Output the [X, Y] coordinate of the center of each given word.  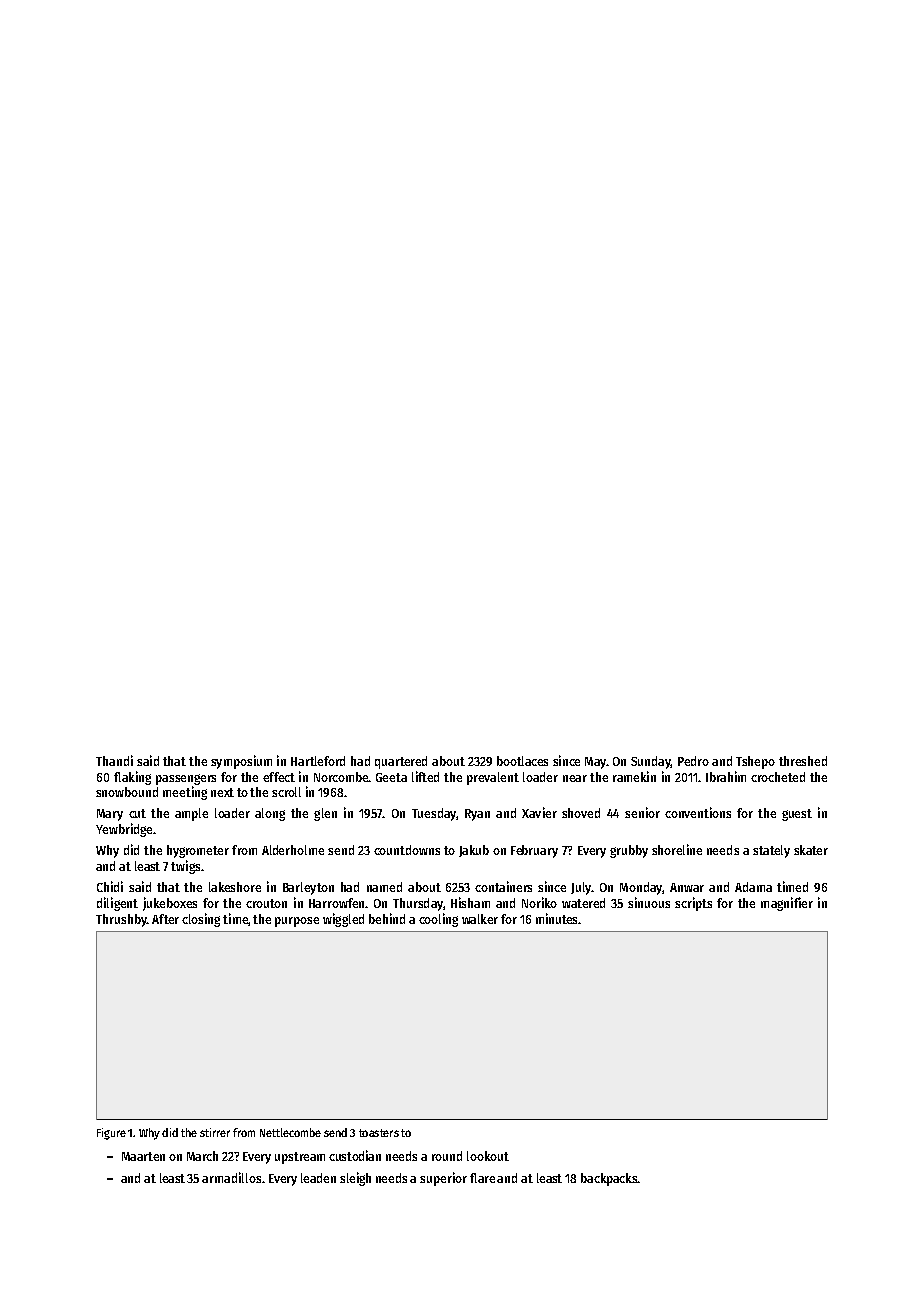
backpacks [609, 1179]
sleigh [355, 1179]
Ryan [477, 815]
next [222, 792]
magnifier [787, 904]
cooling [438, 920]
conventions [698, 812]
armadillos [231, 1177]
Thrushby [121, 920]
